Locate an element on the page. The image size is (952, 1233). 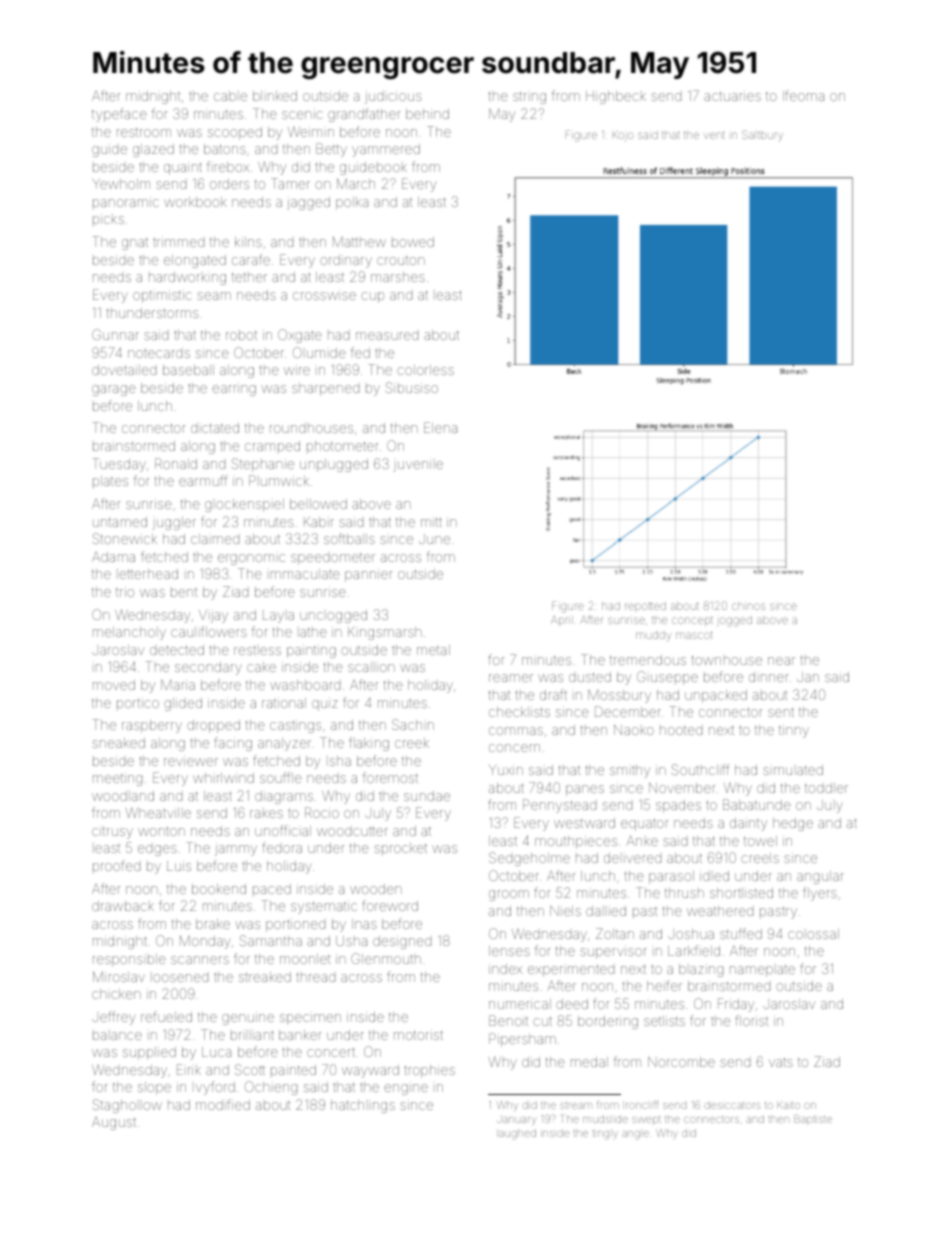
bowed is located at coordinates (413, 242).
